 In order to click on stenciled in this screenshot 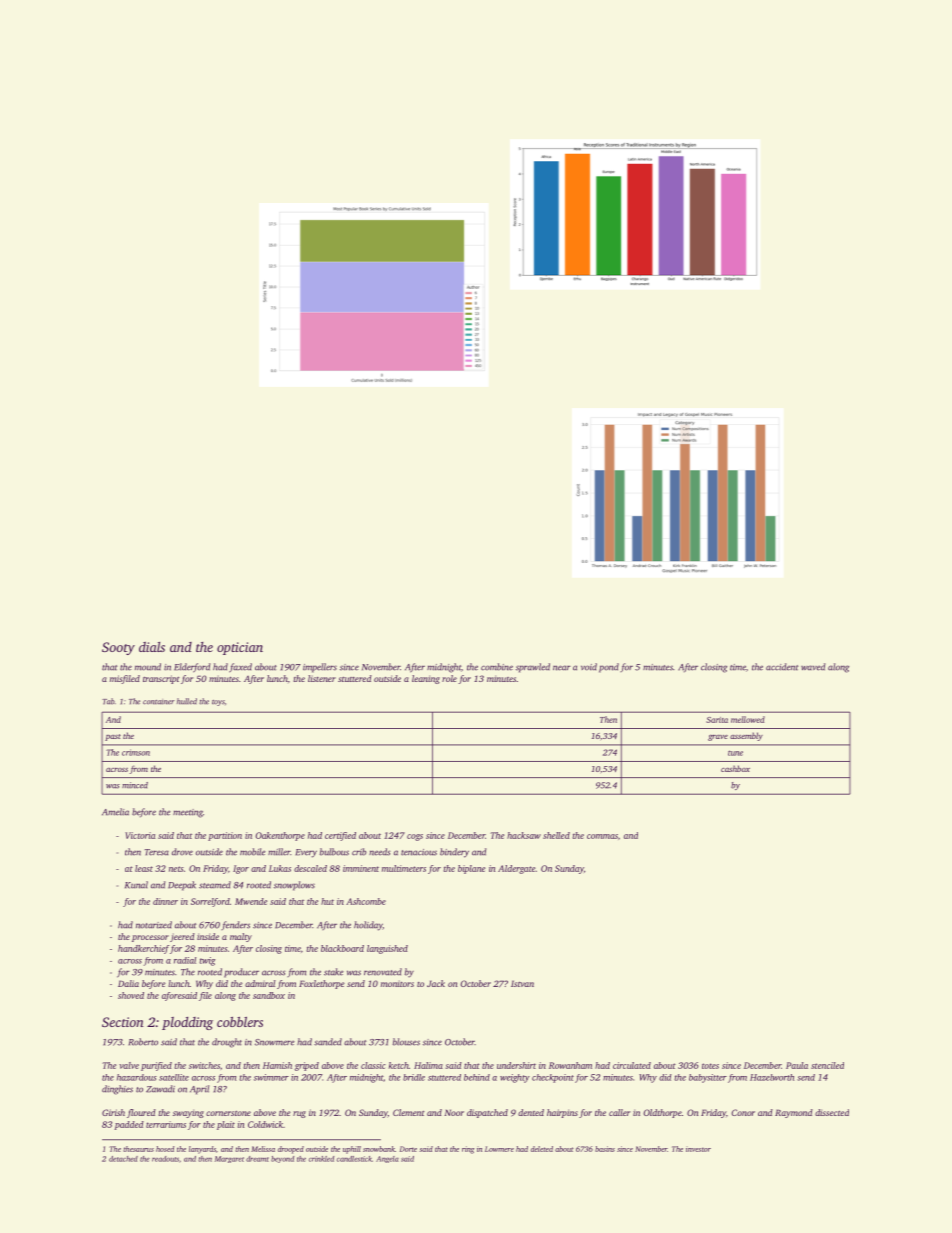, I will do `click(827, 1065)`.
